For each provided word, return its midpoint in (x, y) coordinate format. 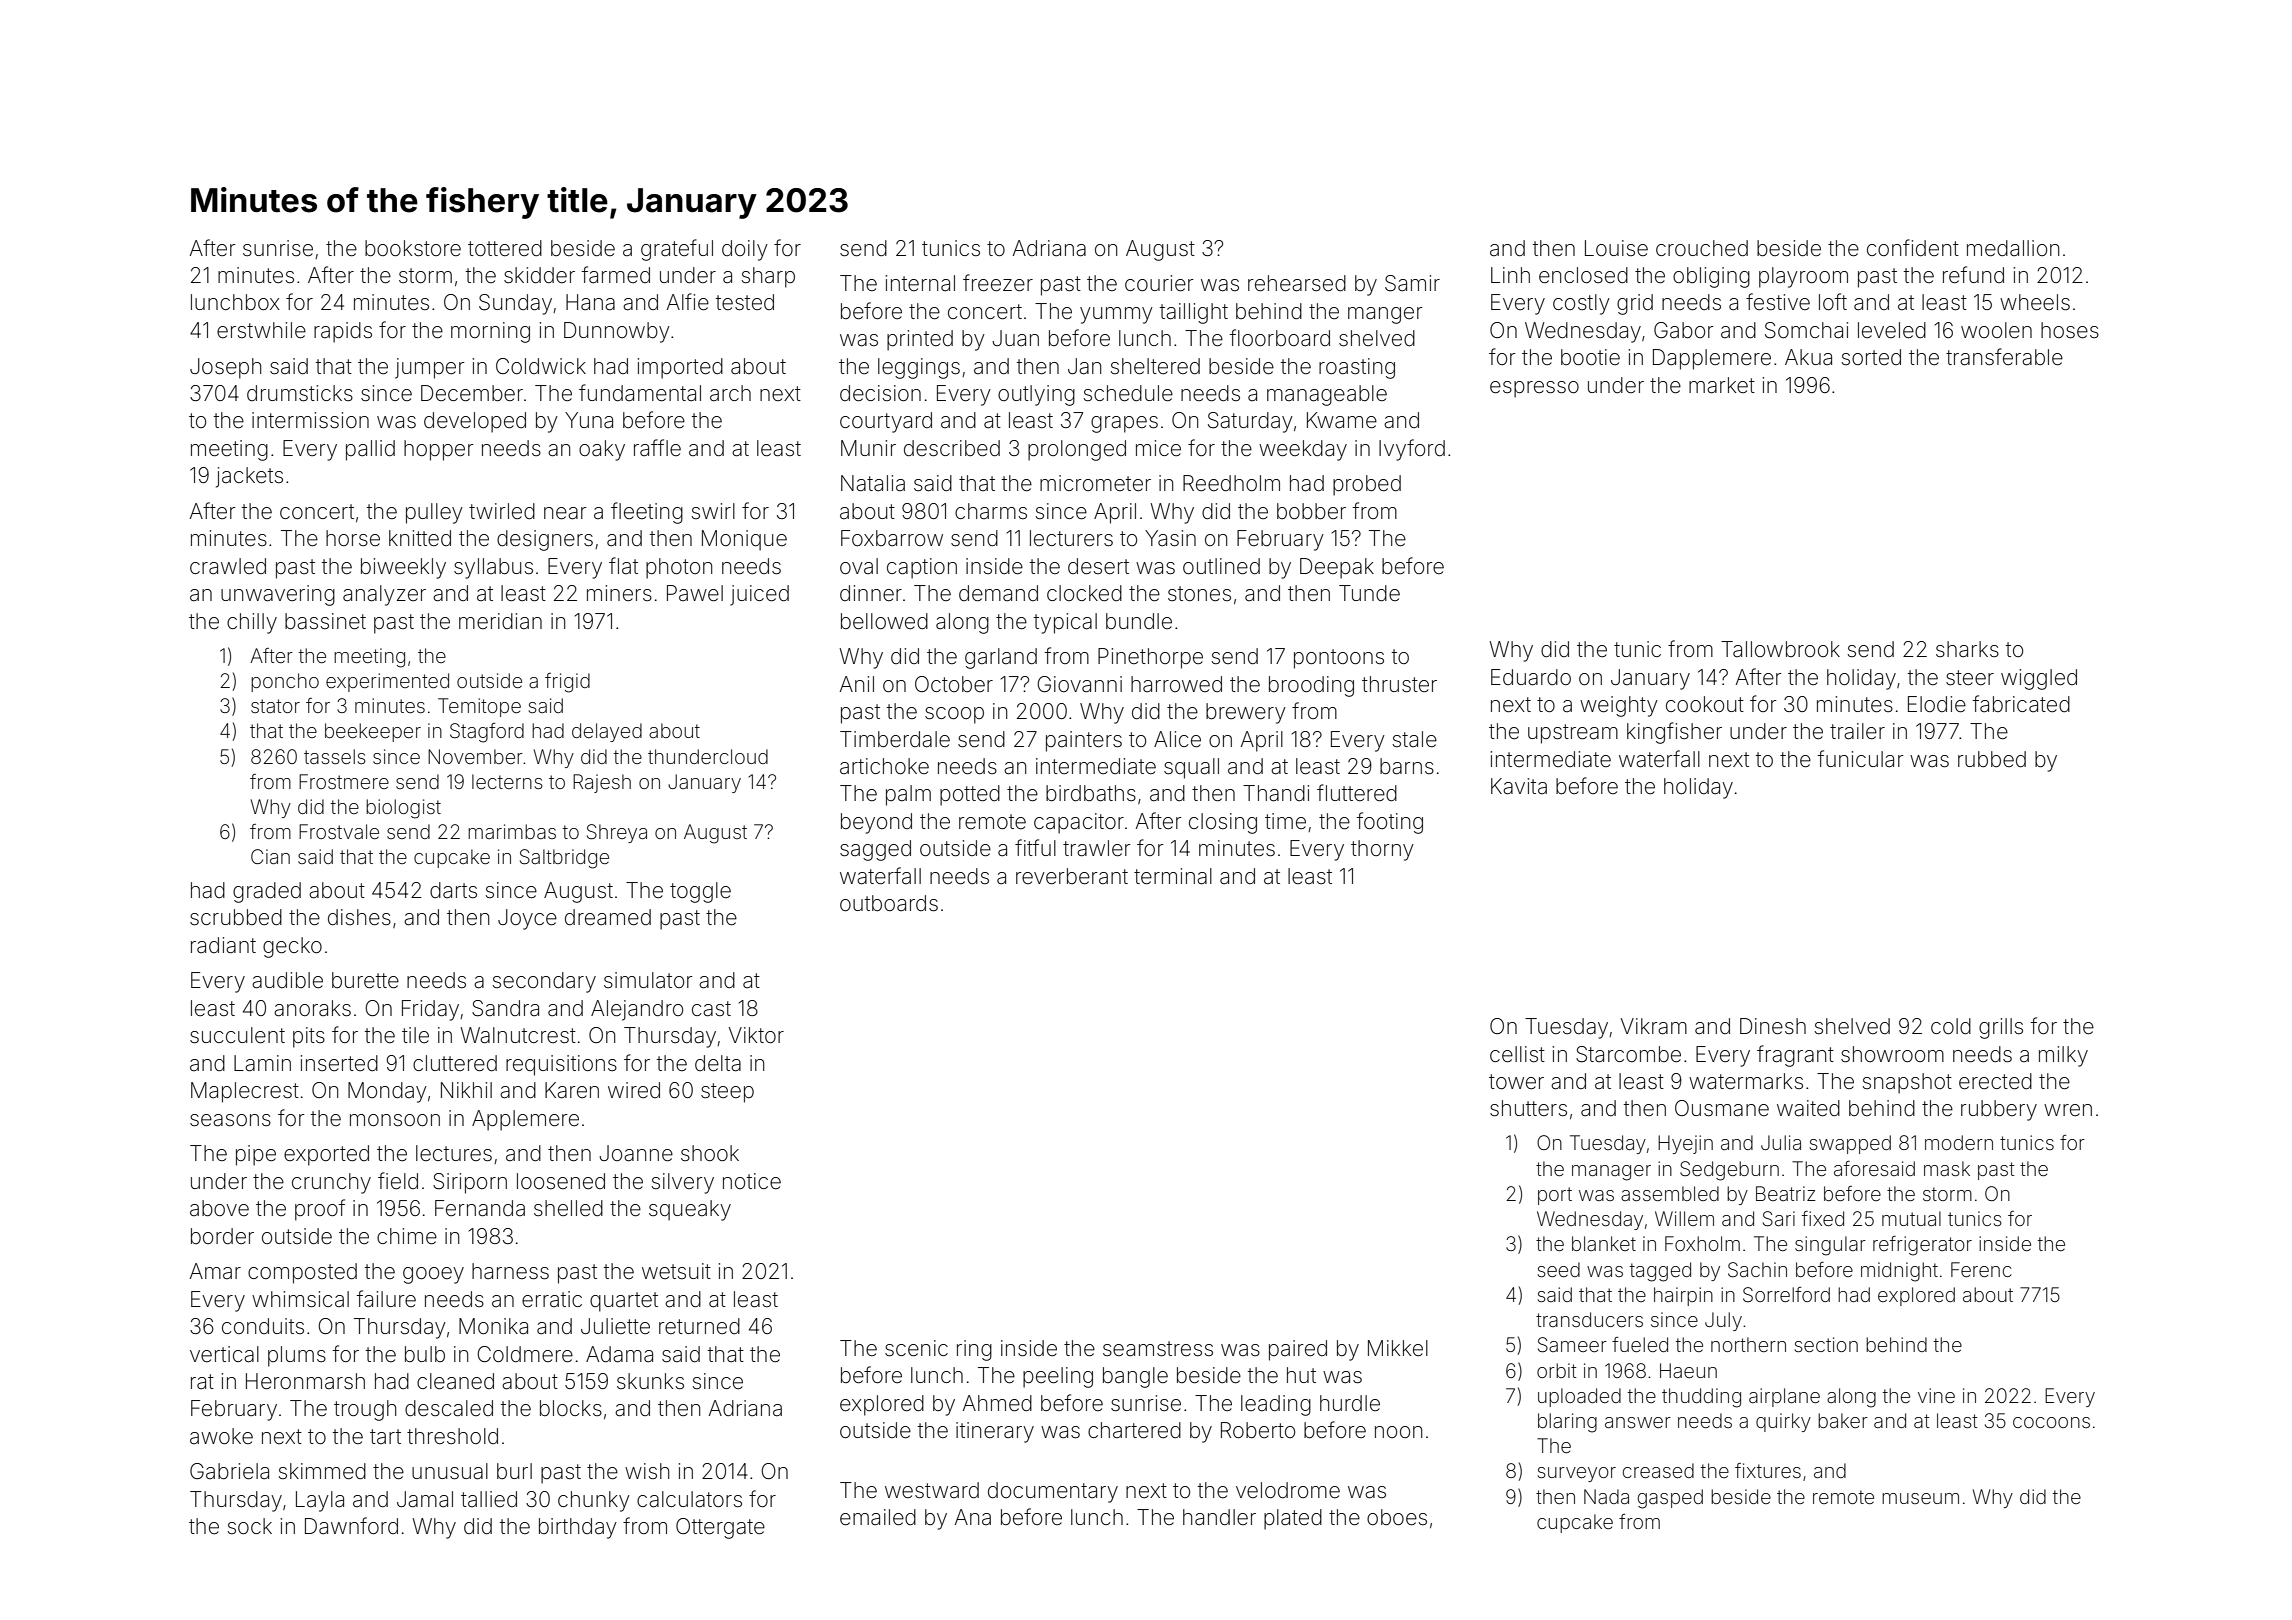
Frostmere (344, 781)
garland (1001, 658)
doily (745, 250)
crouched (1702, 248)
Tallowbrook (1780, 649)
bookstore (413, 248)
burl (514, 1471)
